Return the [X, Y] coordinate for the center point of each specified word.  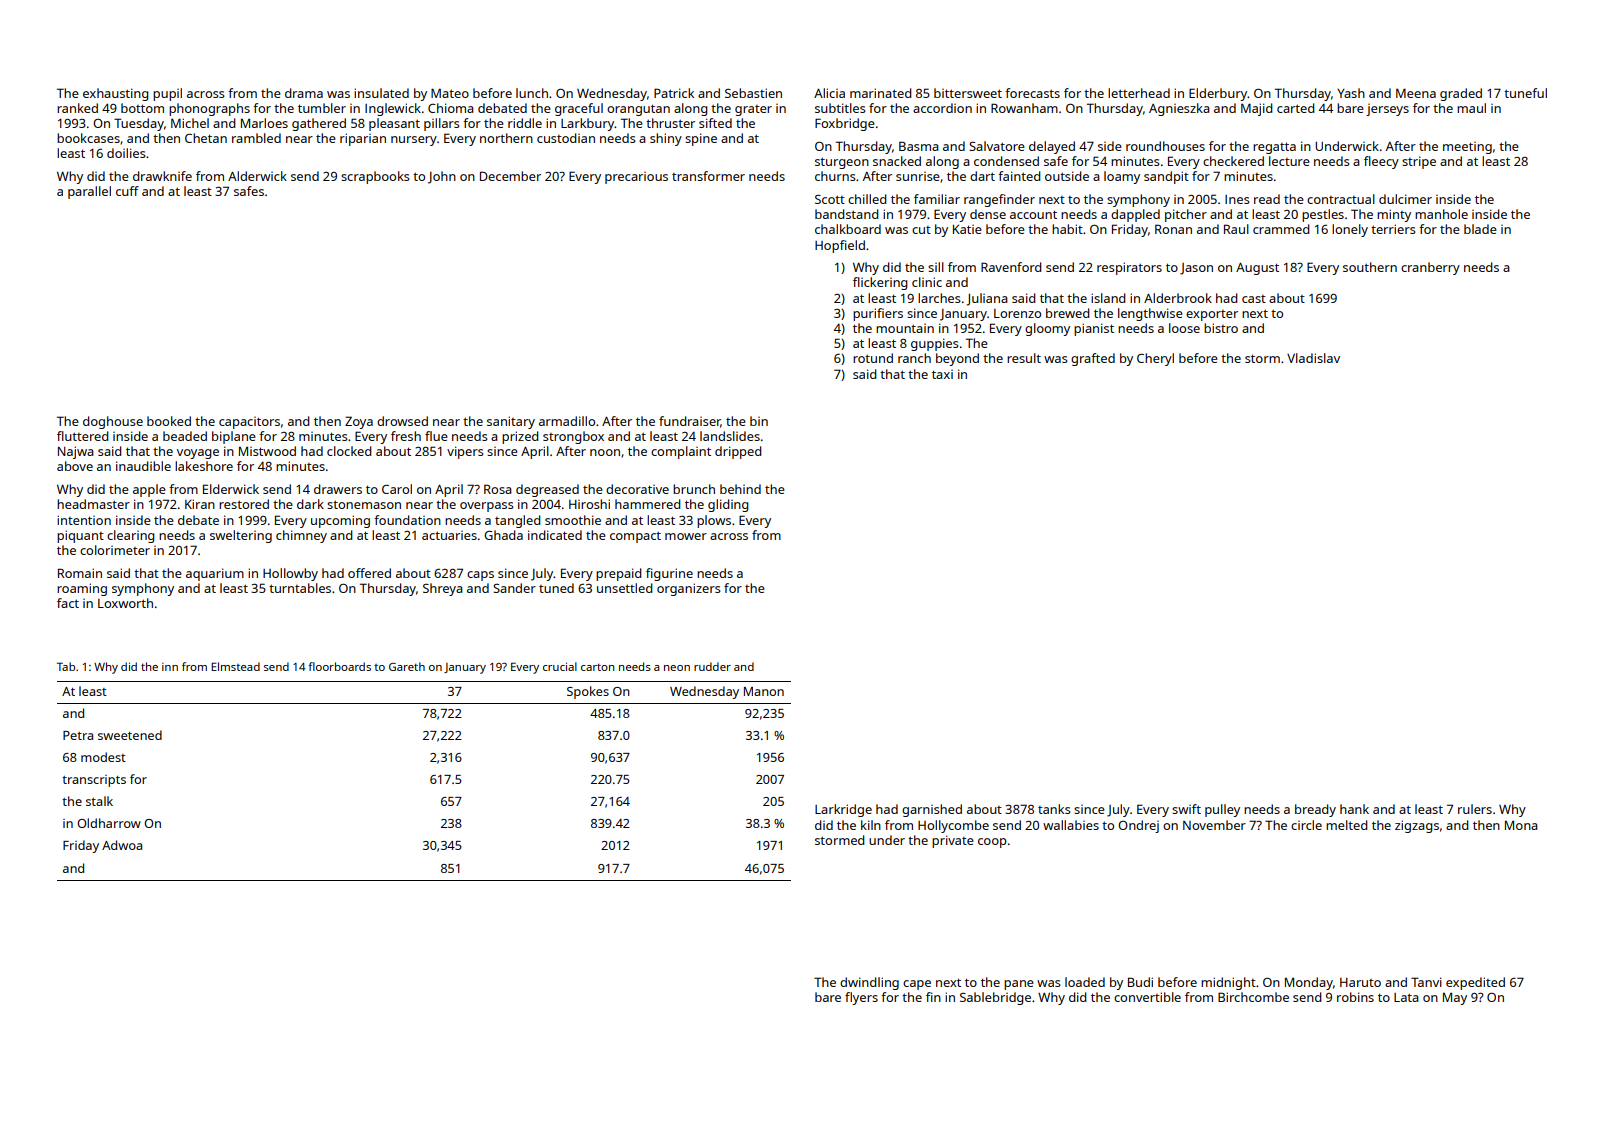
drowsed [402, 421]
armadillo [567, 421]
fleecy [1381, 162]
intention [84, 520]
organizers [689, 589]
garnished [932, 810]
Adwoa [122, 845]
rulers [1475, 809]
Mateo [450, 93]
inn [170, 667]
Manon [764, 691]
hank [1354, 809]
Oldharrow [109, 823]
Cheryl [1155, 359]
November [1214, 825]
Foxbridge [845, 124]
